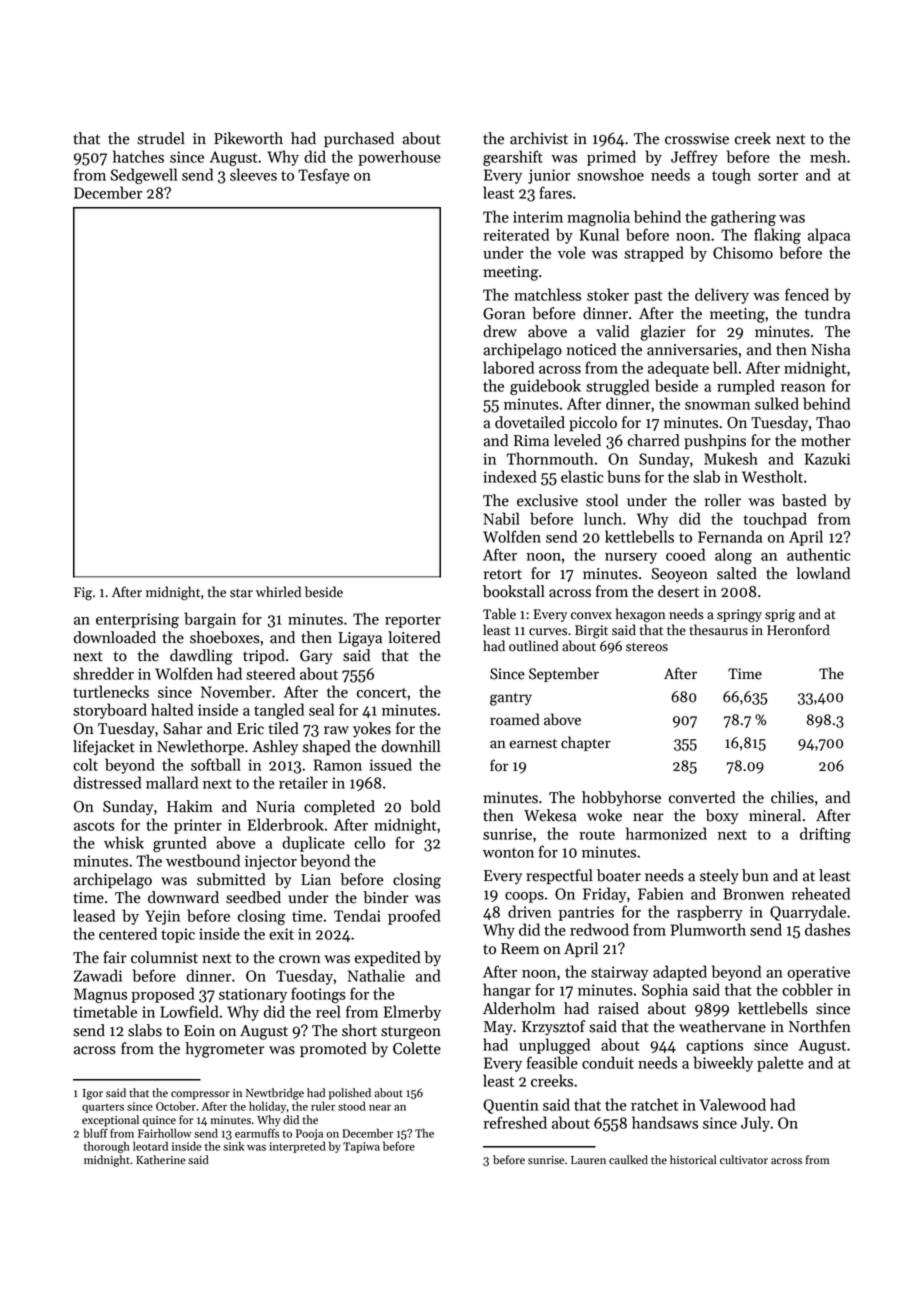 This page has height=1311, width=924. I want to click on steely, so click(719, 877).
